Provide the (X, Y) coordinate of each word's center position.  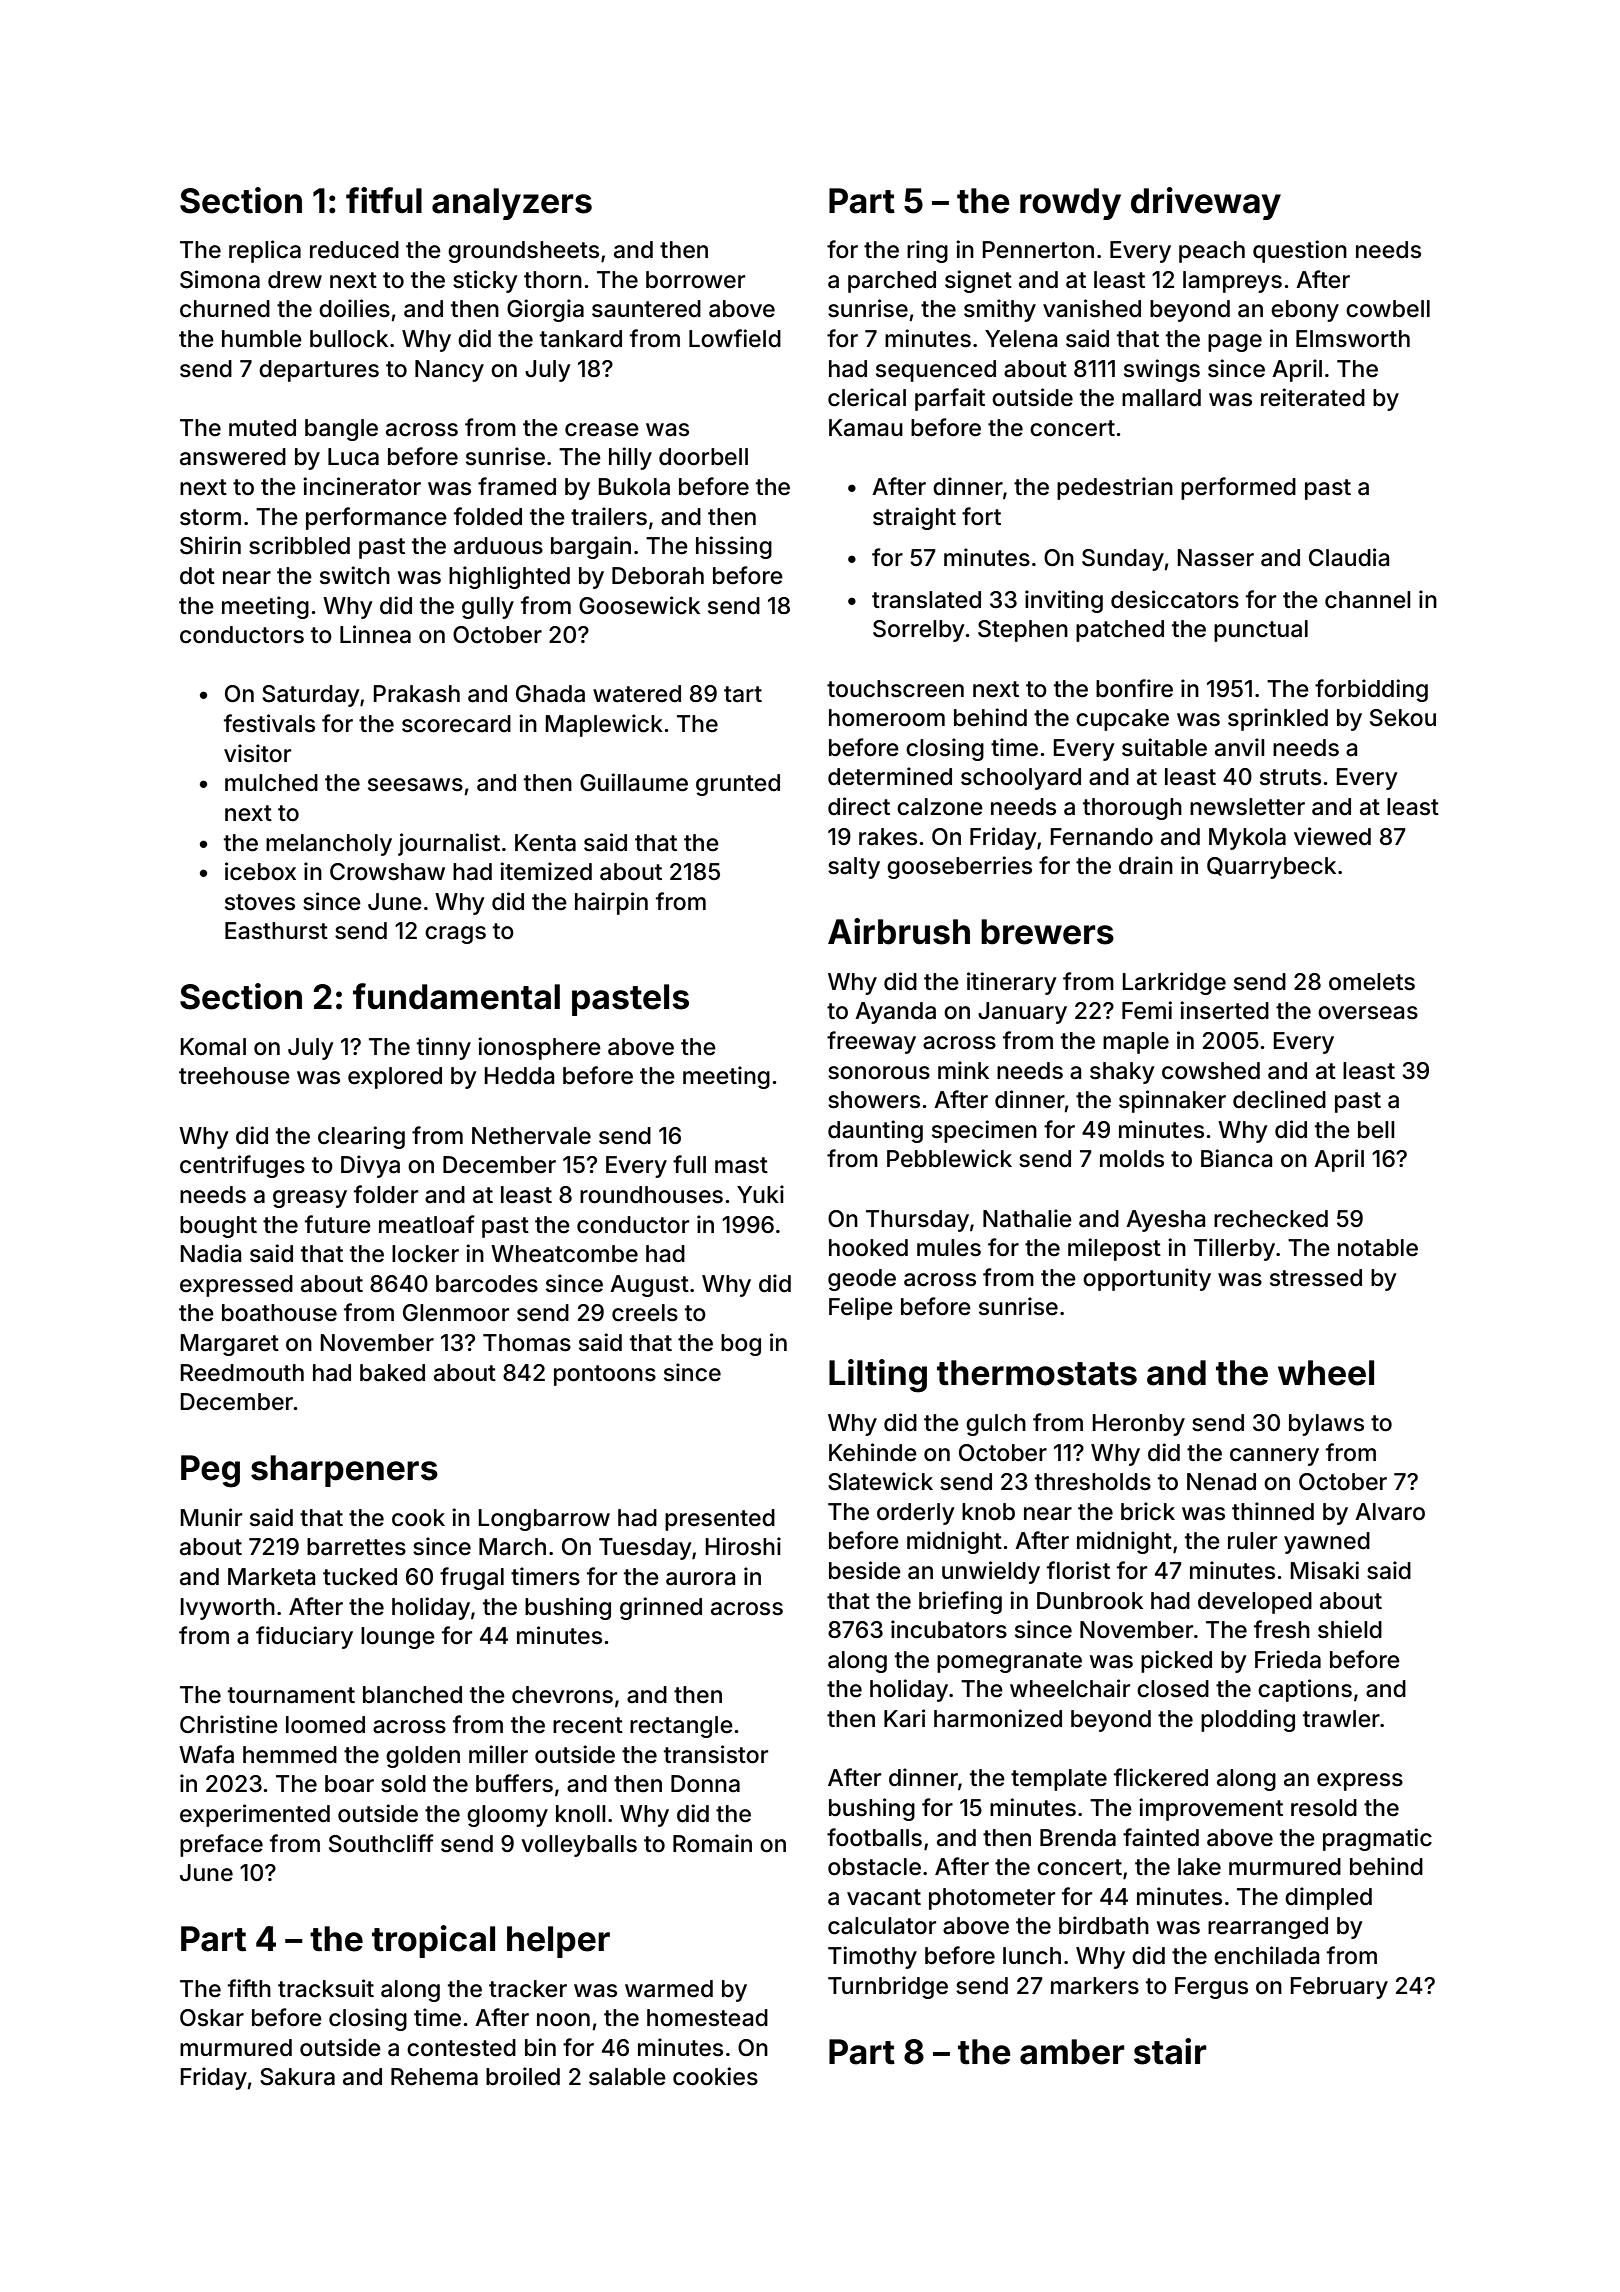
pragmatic (1377, 1839)
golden (423, 1757)
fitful (384, 200)
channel (1368, 600)
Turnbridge (888, 1987)
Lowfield (735, 338)
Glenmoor (456, 1313)
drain (1146, 865)
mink (963, 1070)
